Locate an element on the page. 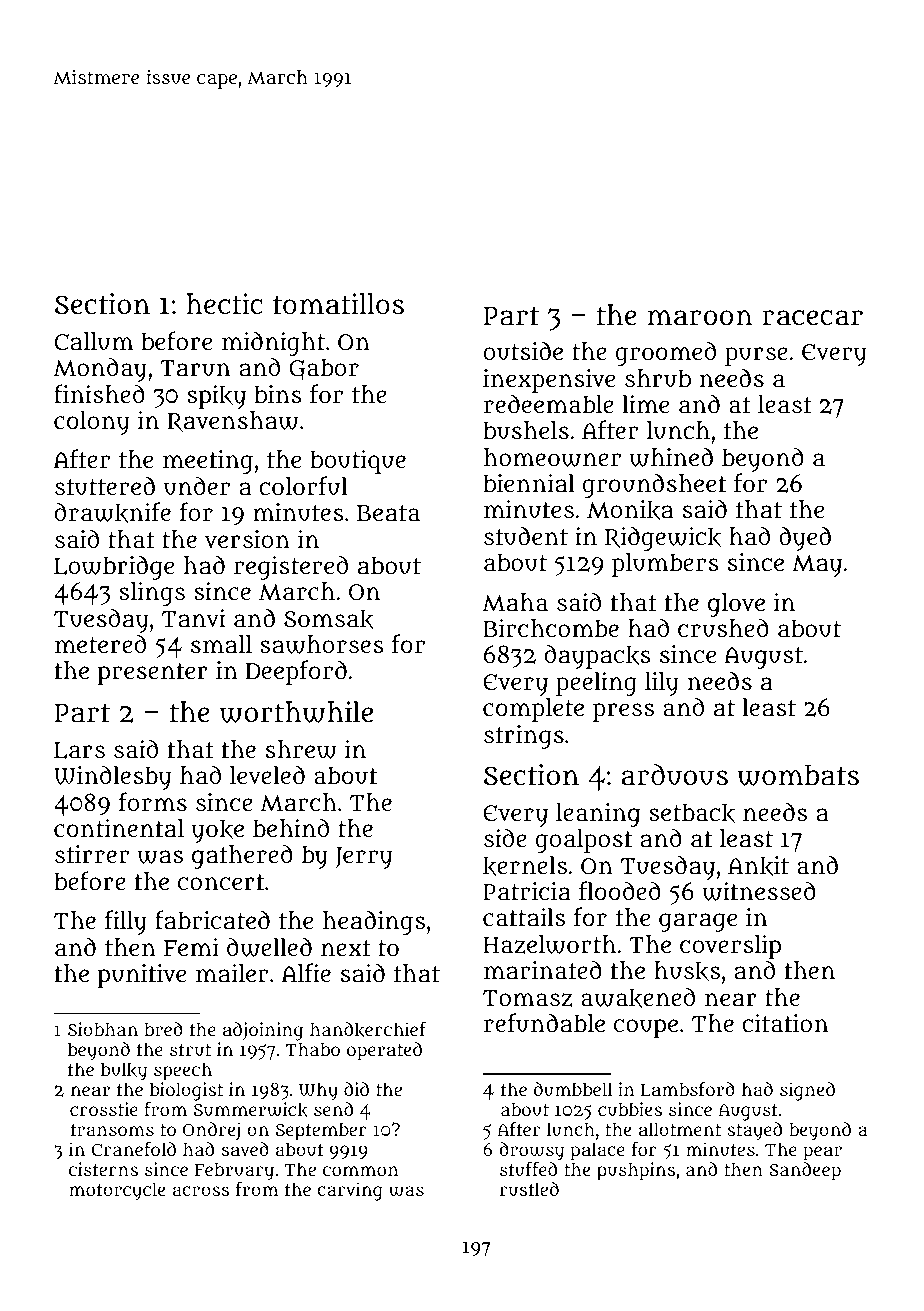 Image resolution: width=924 pixels, height=1311 pixels. forms is located at coordinates (153, 801).
